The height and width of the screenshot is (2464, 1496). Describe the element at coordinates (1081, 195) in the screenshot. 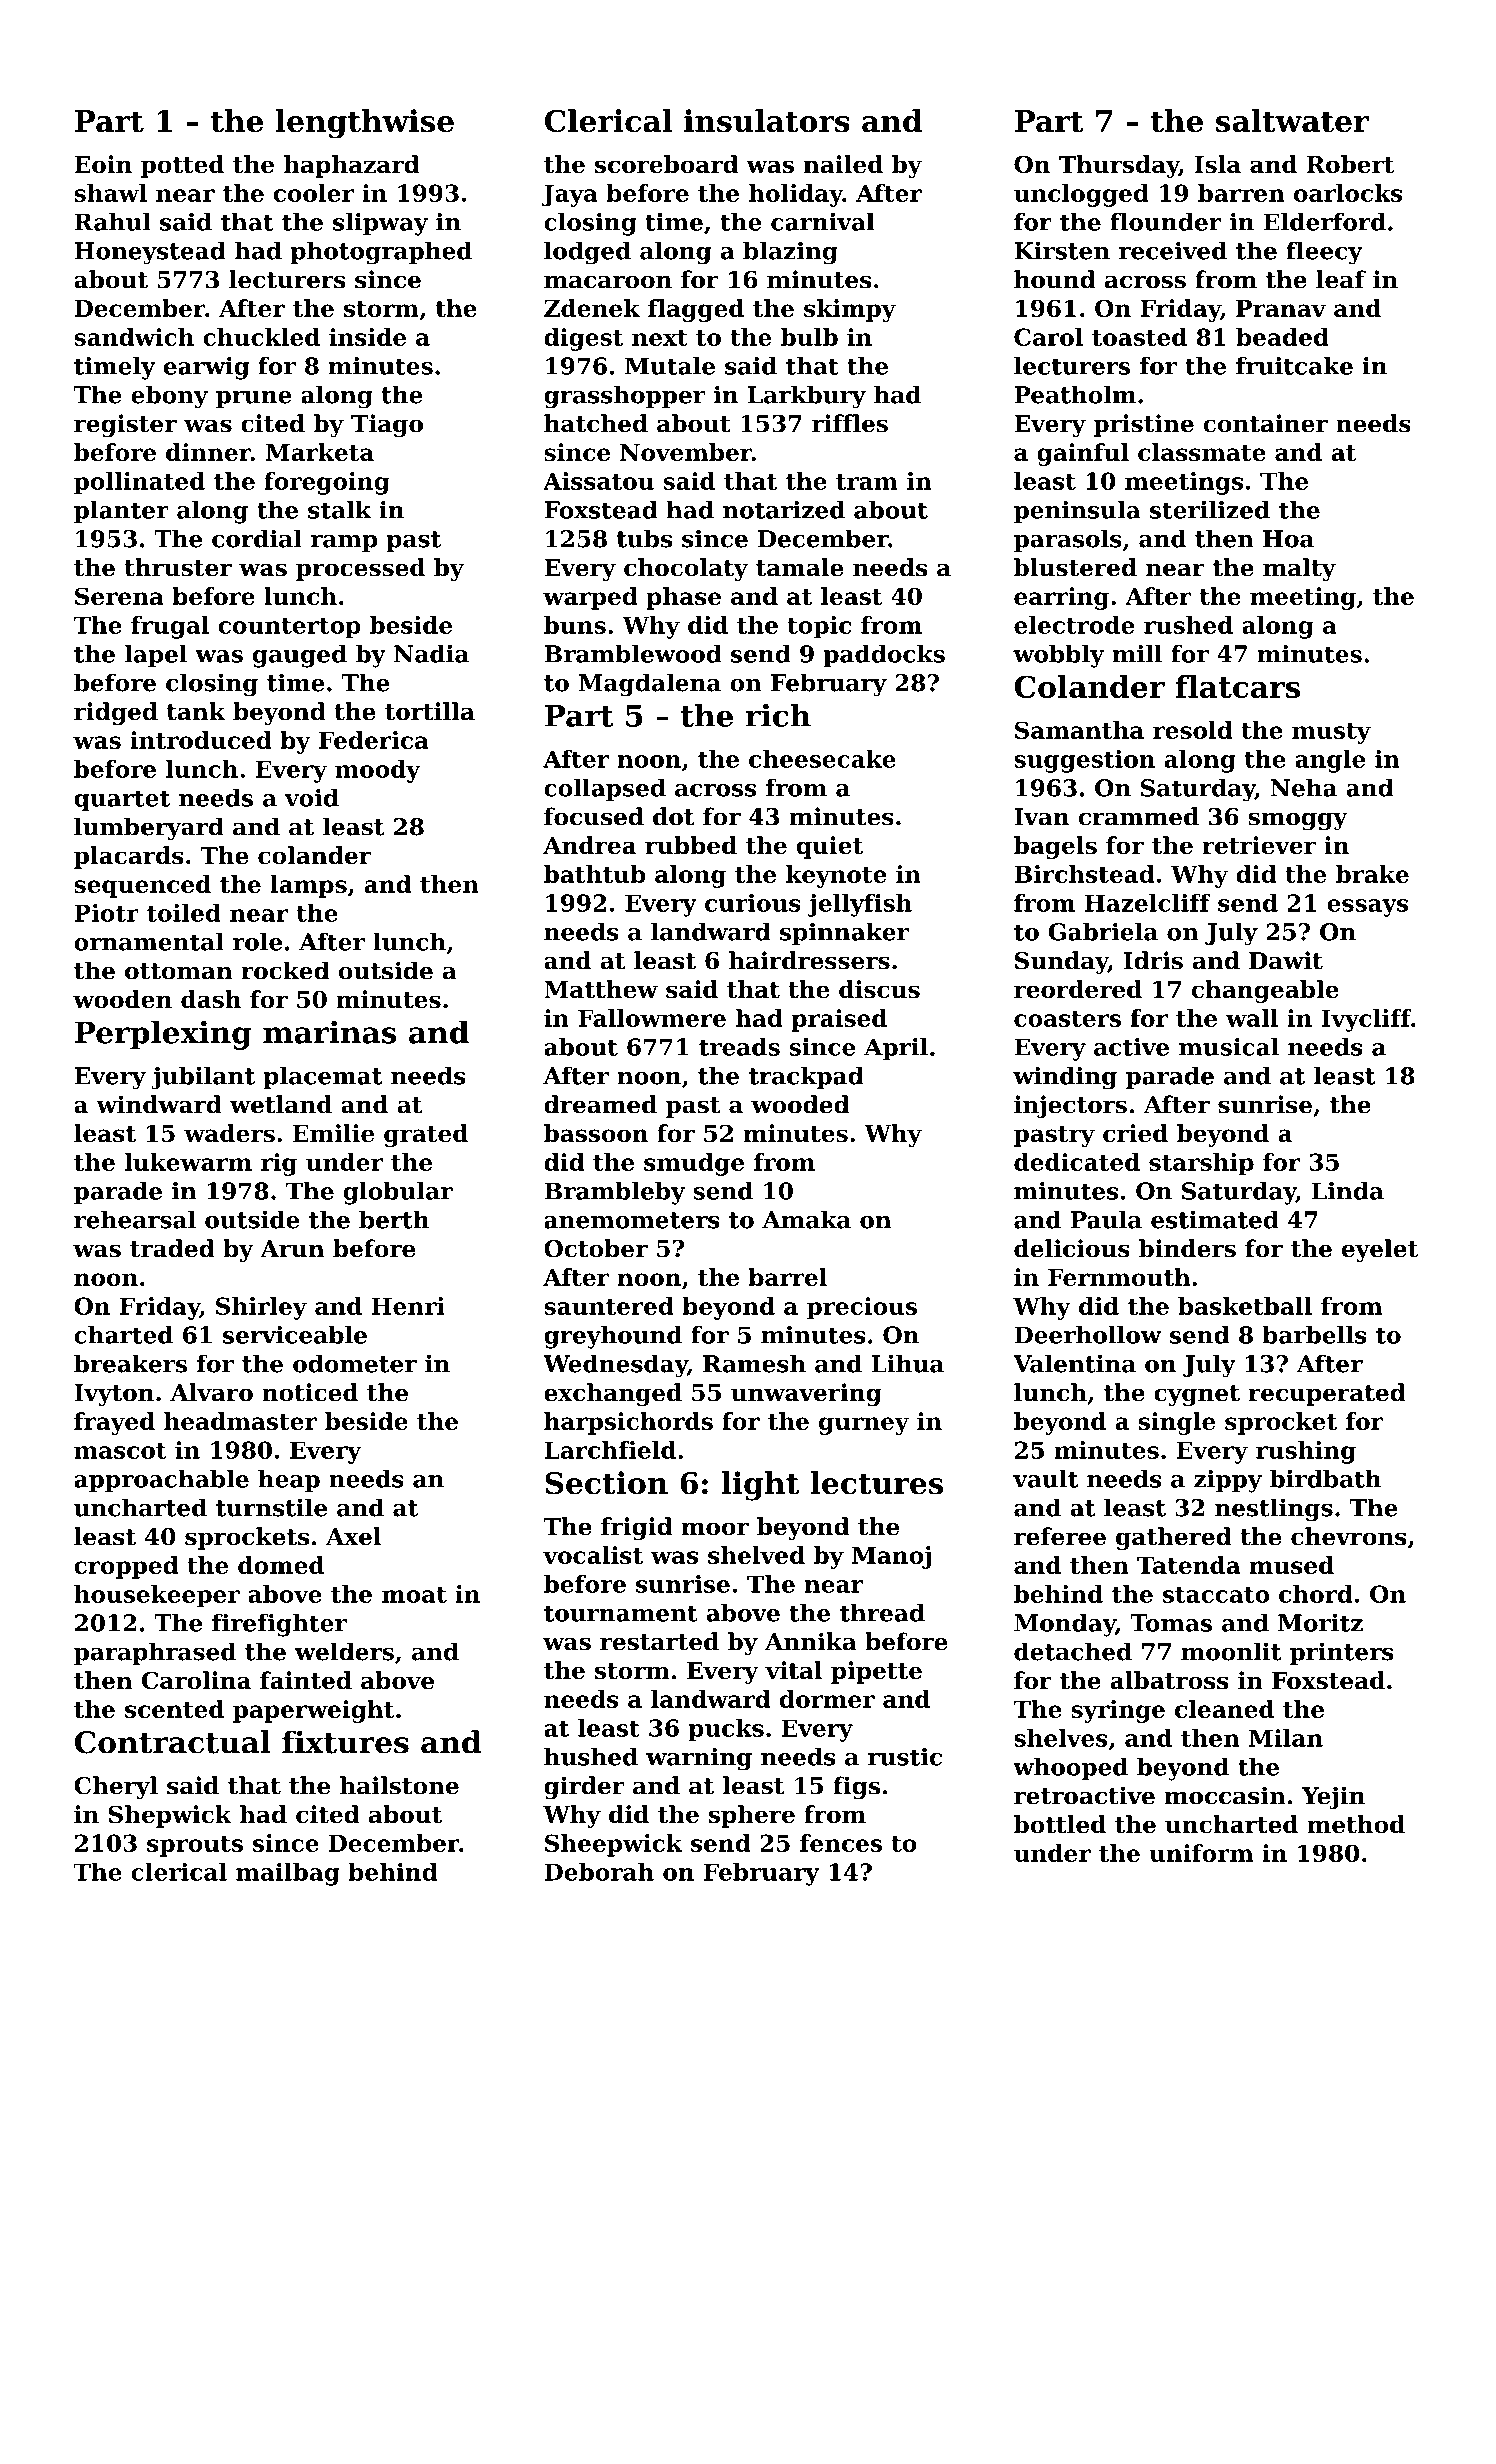

I see `unclogged` at that location.
